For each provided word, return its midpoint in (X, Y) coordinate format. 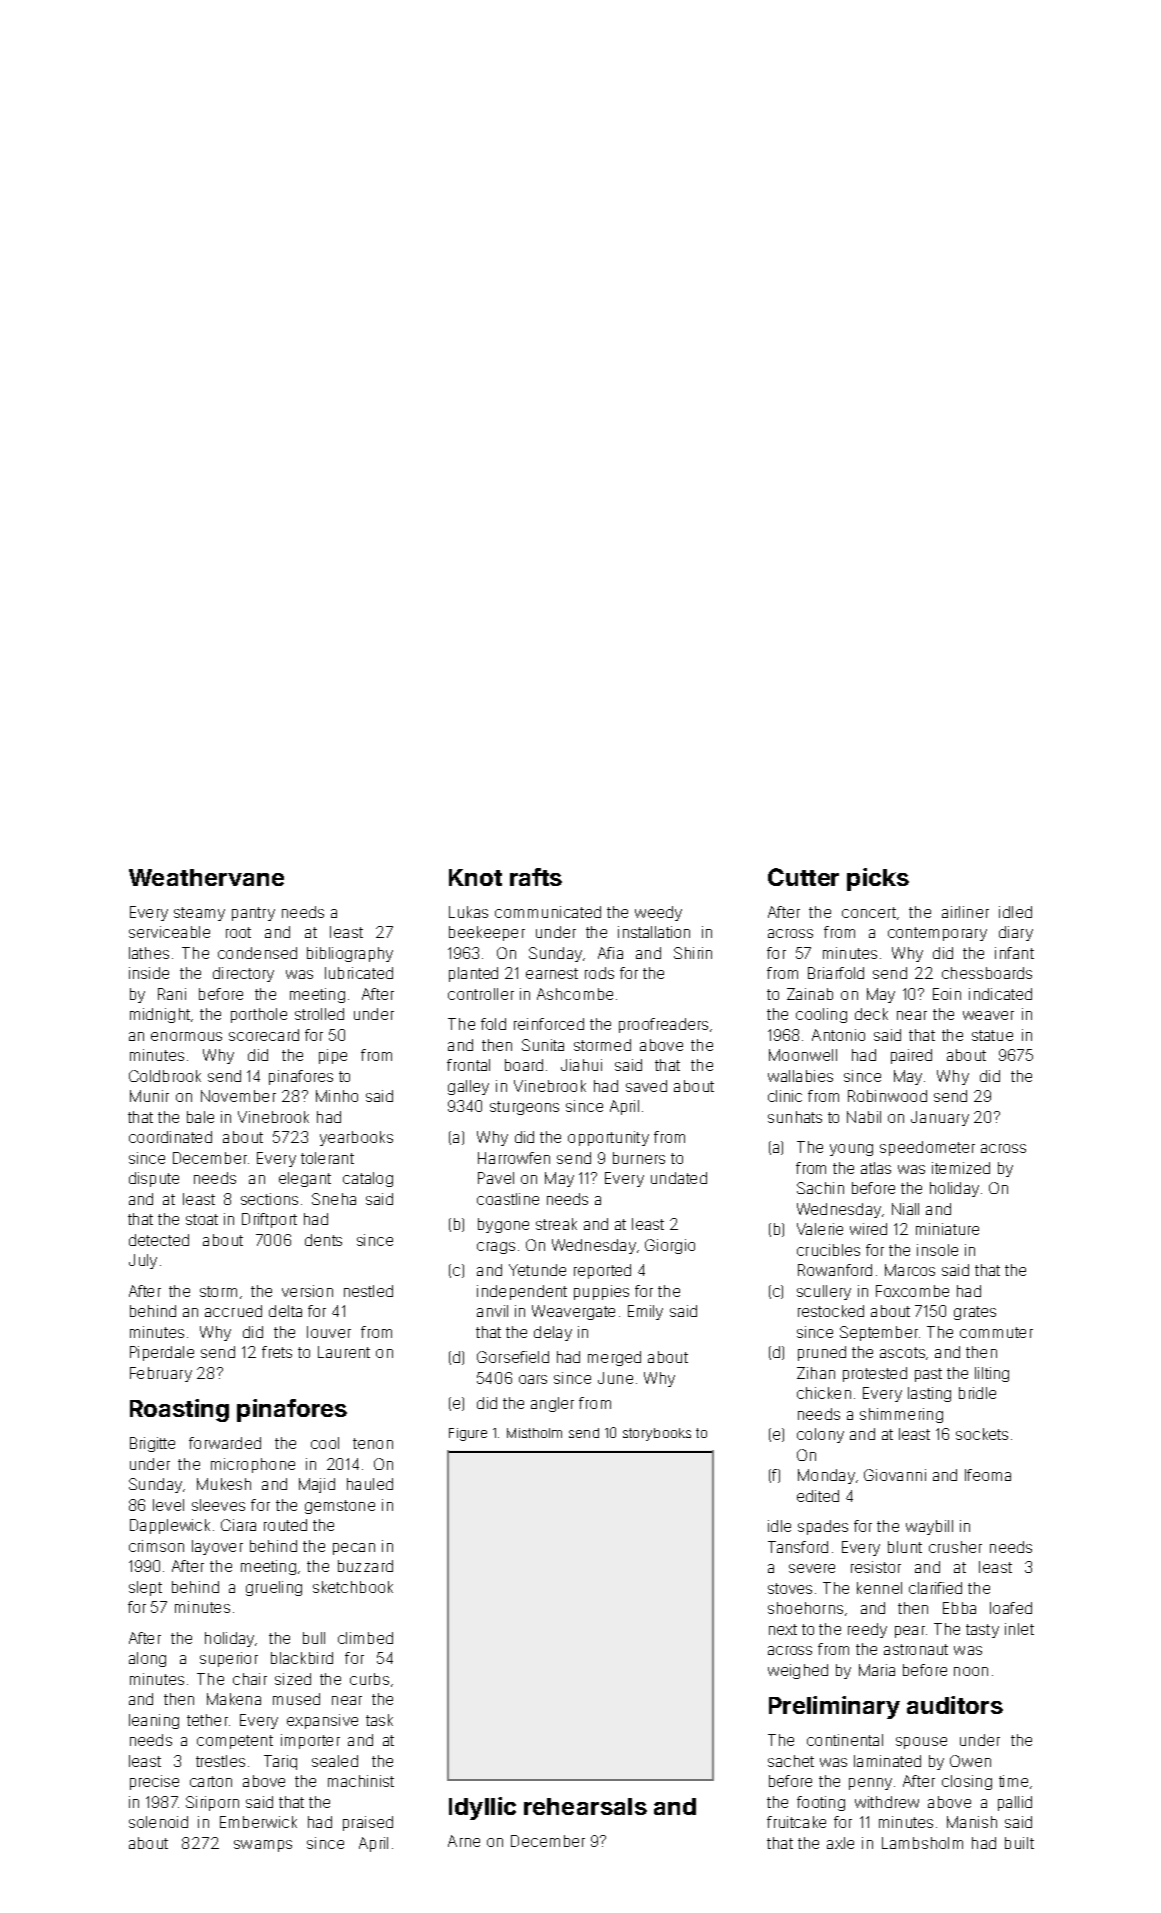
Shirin (693, 953)
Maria (877, 1670)
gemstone (340, 1507)
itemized (961, 1168)
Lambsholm (922, 1843)
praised (368, 1823)
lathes (149, 953)
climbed (365, 1638)
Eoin (947, 994)
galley (468, 1087)
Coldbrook (165, 1076)
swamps (263, 1846)
